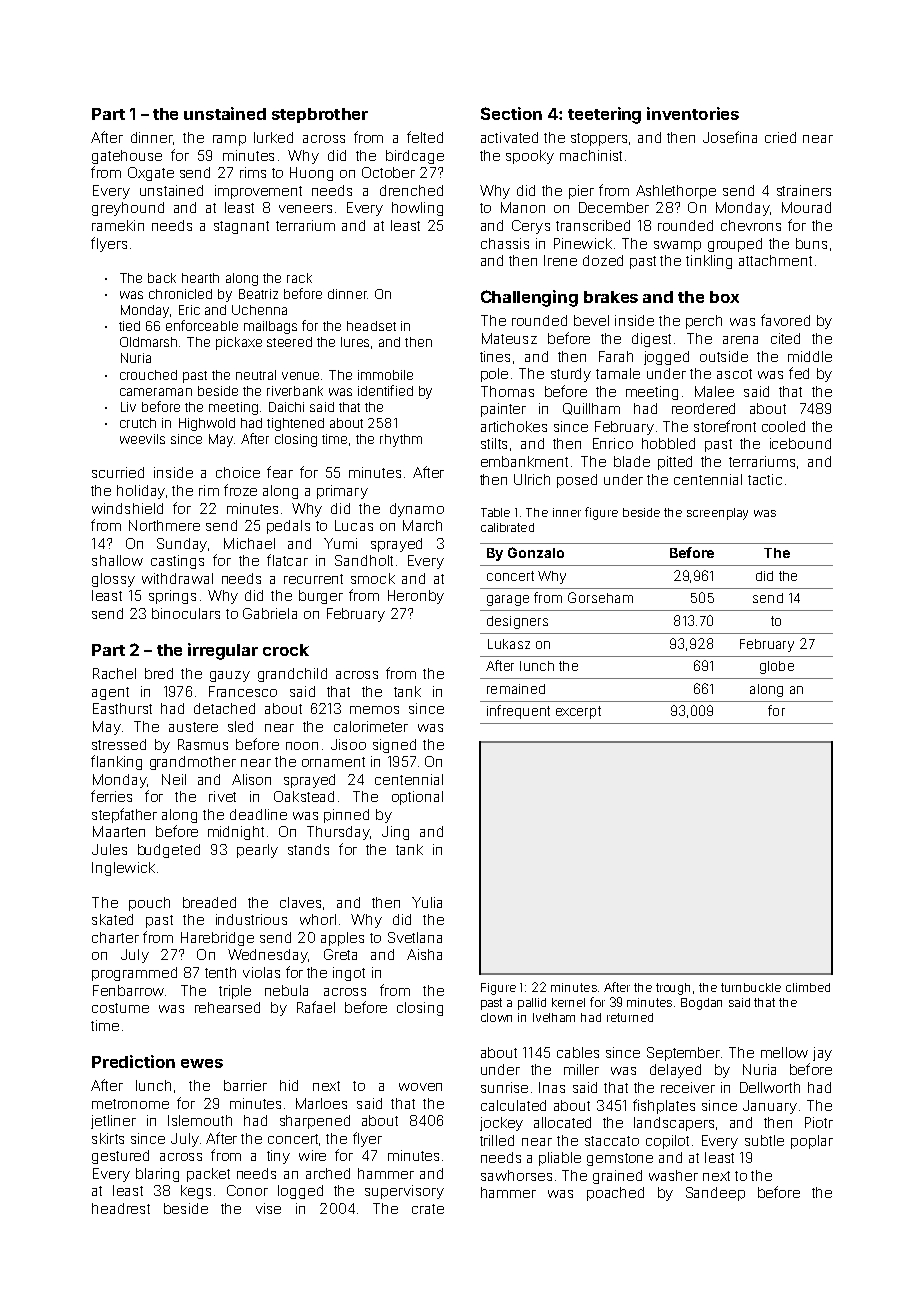 The image size is (924, 1308). Describe the element at coordinates (804, 190) in the page. I see `strainers` at that location.
